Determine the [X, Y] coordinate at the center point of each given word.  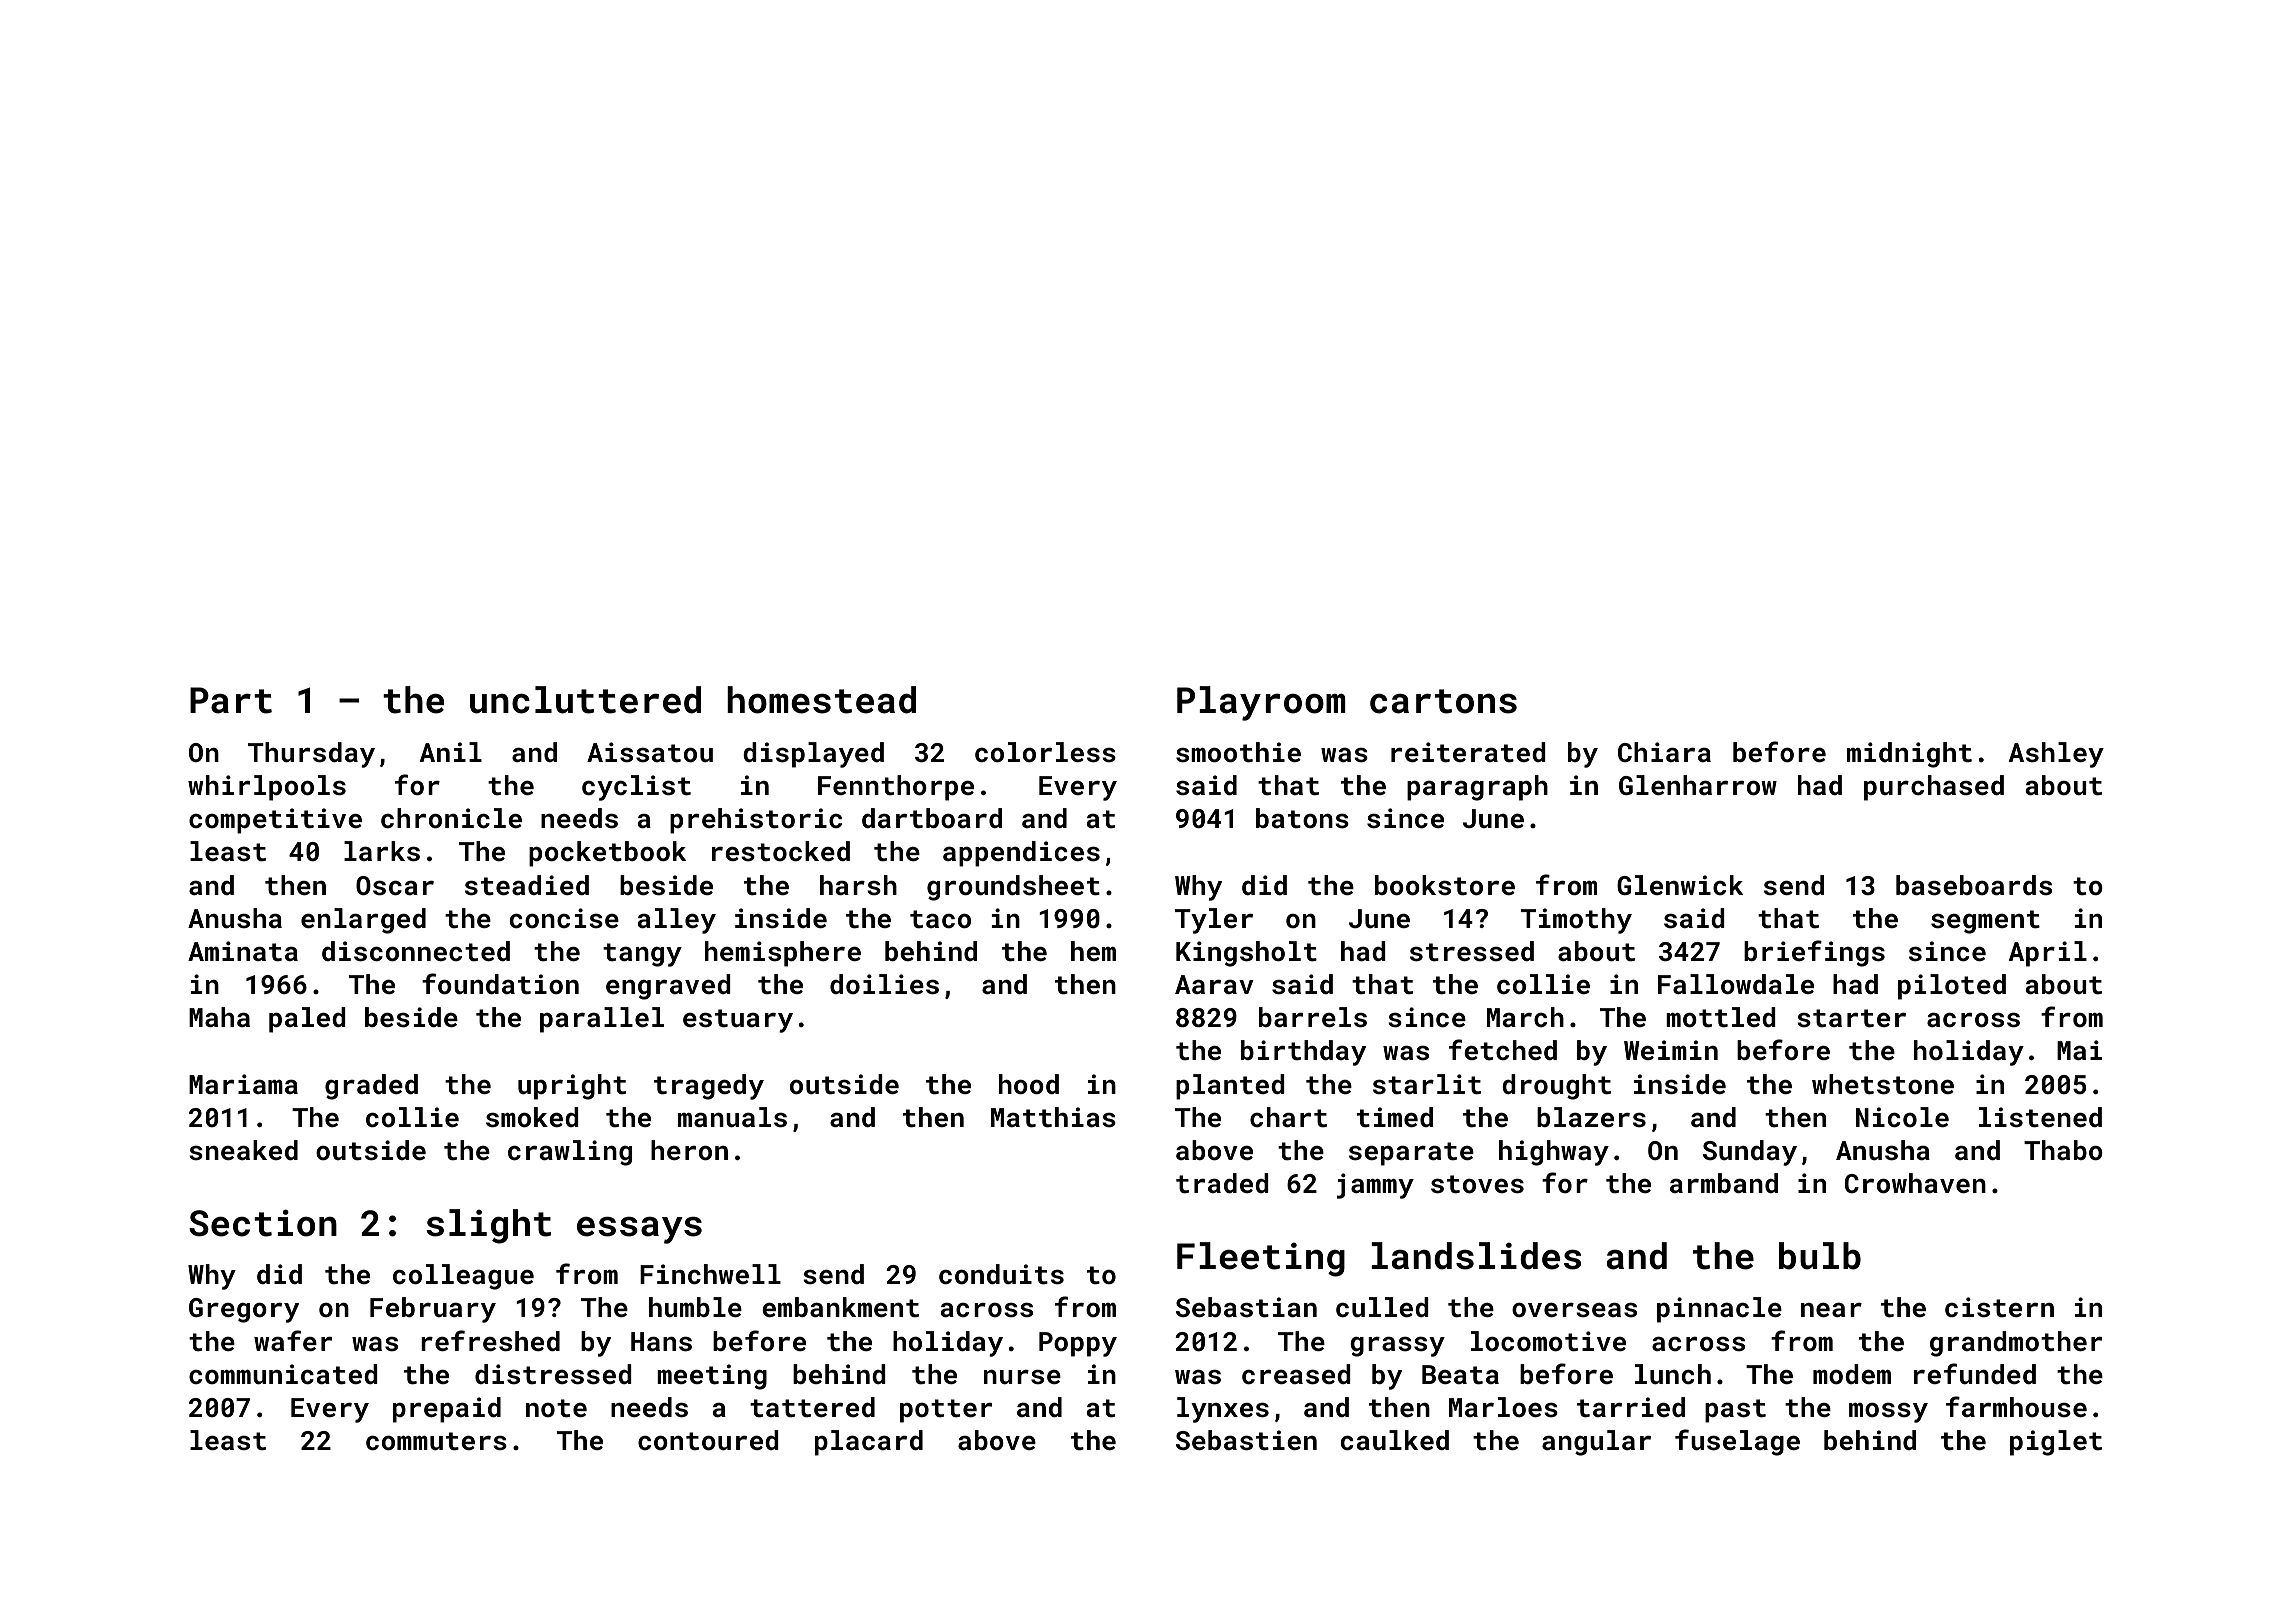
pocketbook [607, 854]
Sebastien [1246, 1440]
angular [1596, 1443]
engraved [668, 987]
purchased [1934, 788]
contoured [708, 1440]
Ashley [2056, 755]
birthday [1303, 1053]
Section [263, 1223]
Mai [2079, 1050]
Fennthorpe [896, 788]
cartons [1443, 701]
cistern [1999, 1307]
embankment [840, 1307]
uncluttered [585, 700]
